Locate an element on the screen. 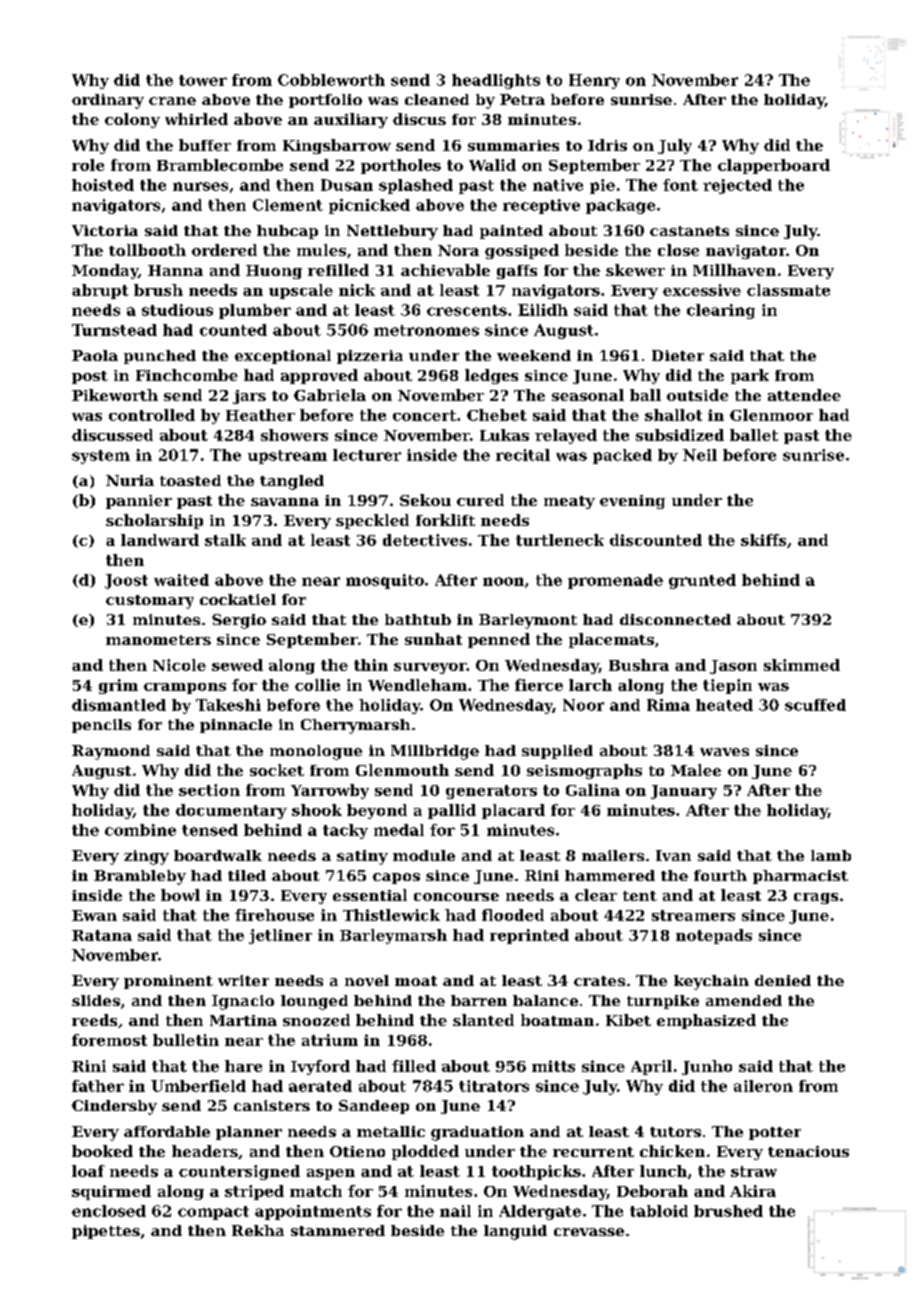 This screenshot has width=924, height=1308. Bramblecombe is located at coordinates (220, 165).
